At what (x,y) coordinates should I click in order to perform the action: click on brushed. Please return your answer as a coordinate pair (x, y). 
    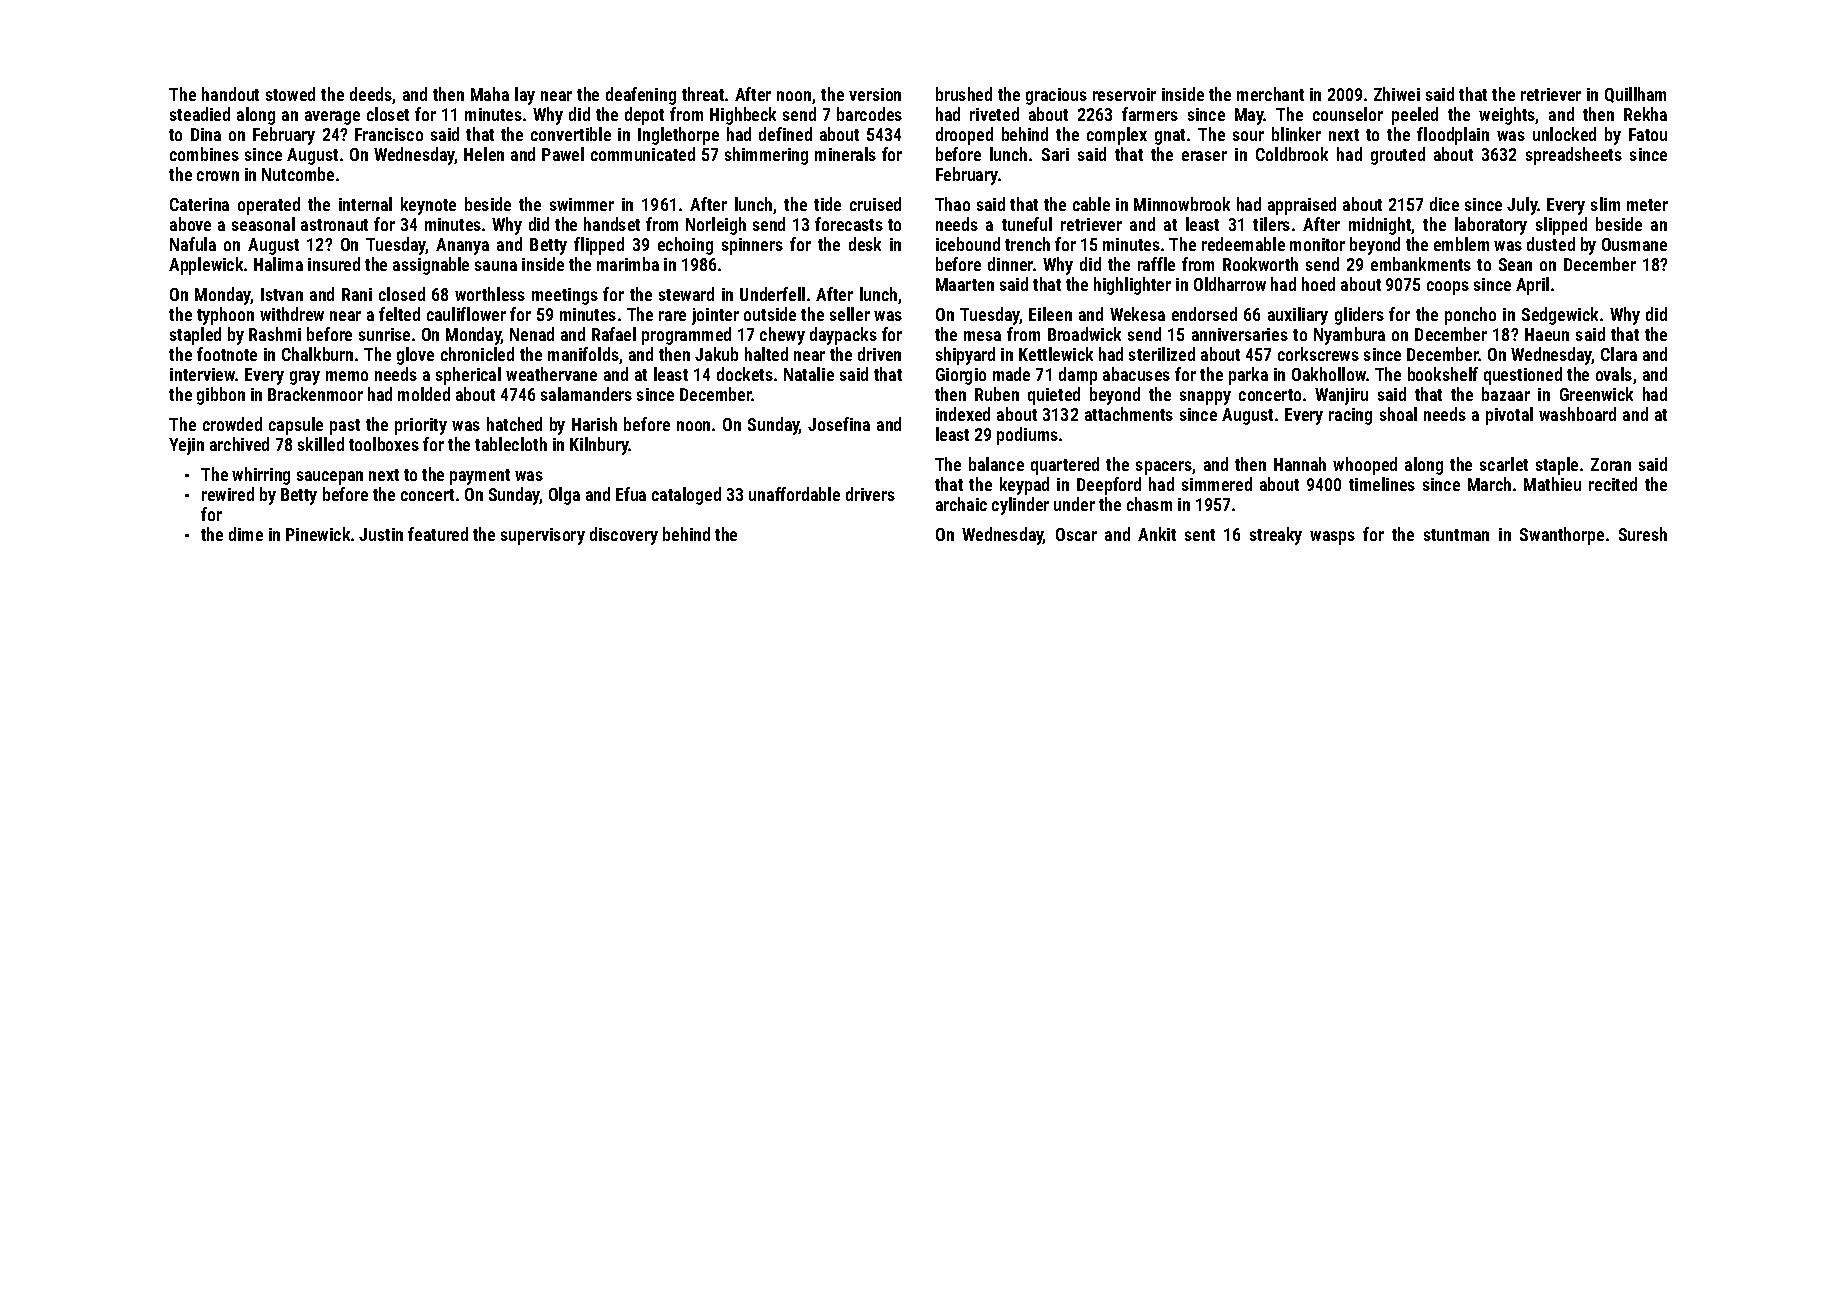
    Looking at the image, I should click on (964, 94).
